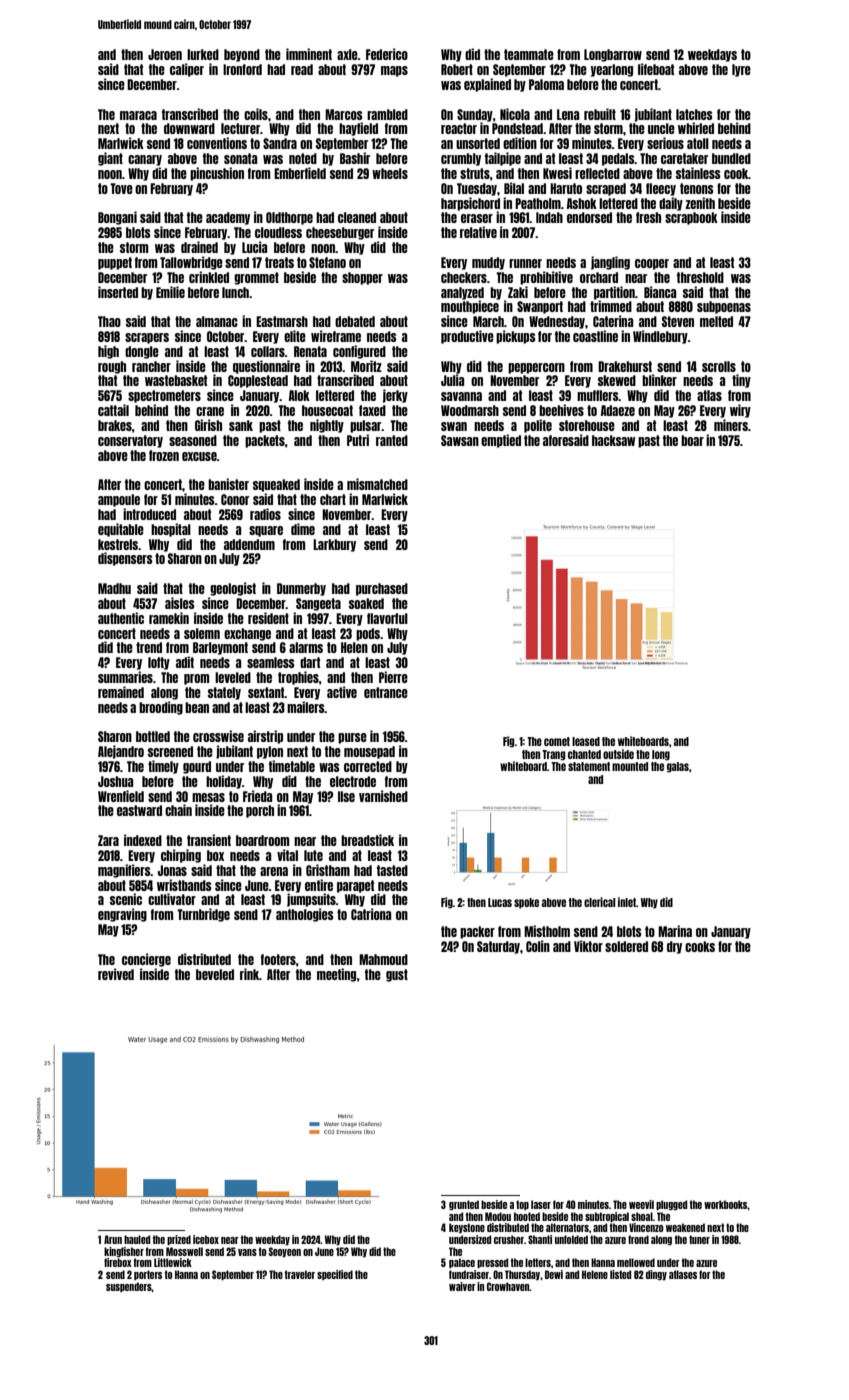 The height and width of the screenshot is (1400, 849). I want to click on Trang, so click(553, 755).
